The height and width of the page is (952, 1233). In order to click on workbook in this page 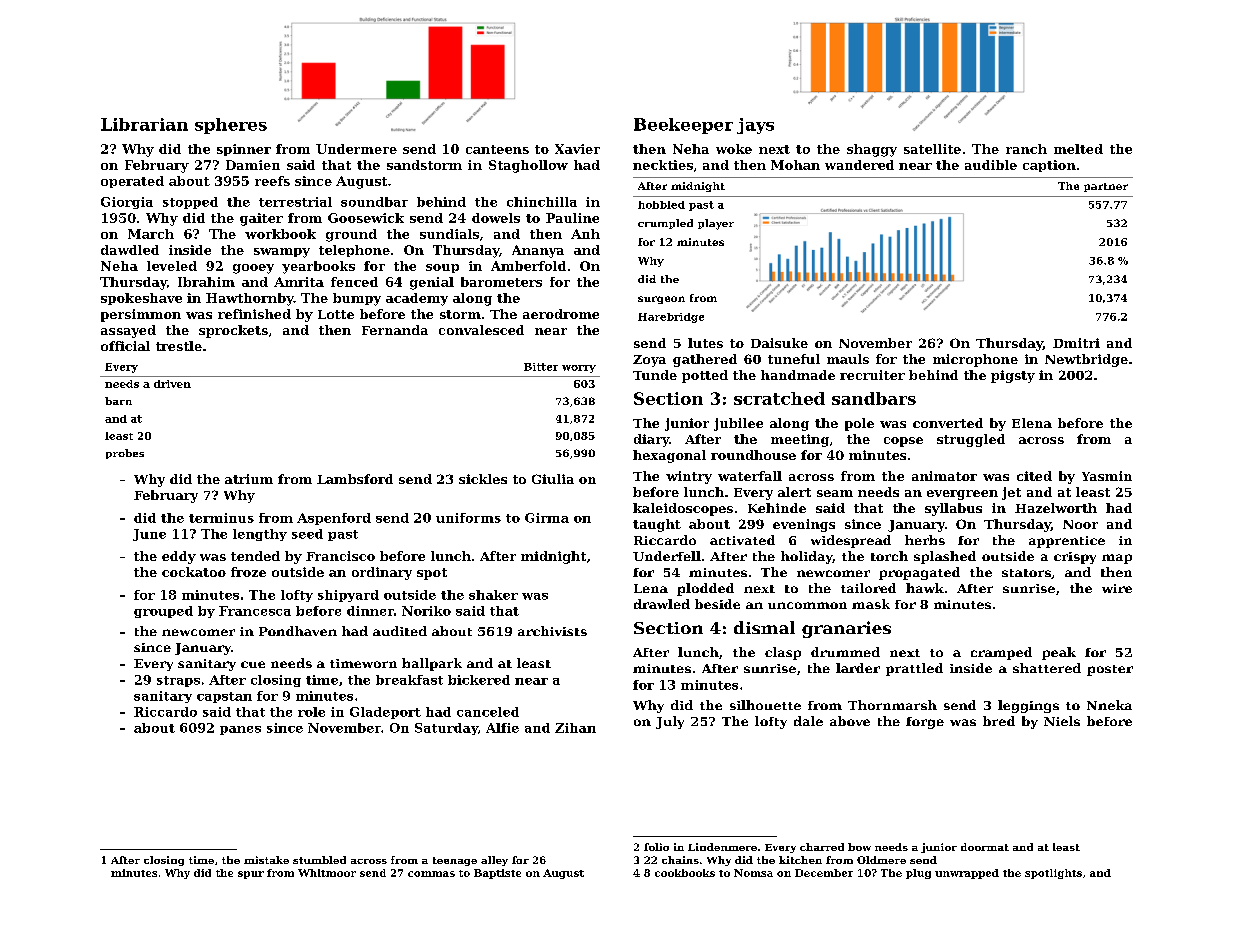, I will do `click(280, 234)`.
